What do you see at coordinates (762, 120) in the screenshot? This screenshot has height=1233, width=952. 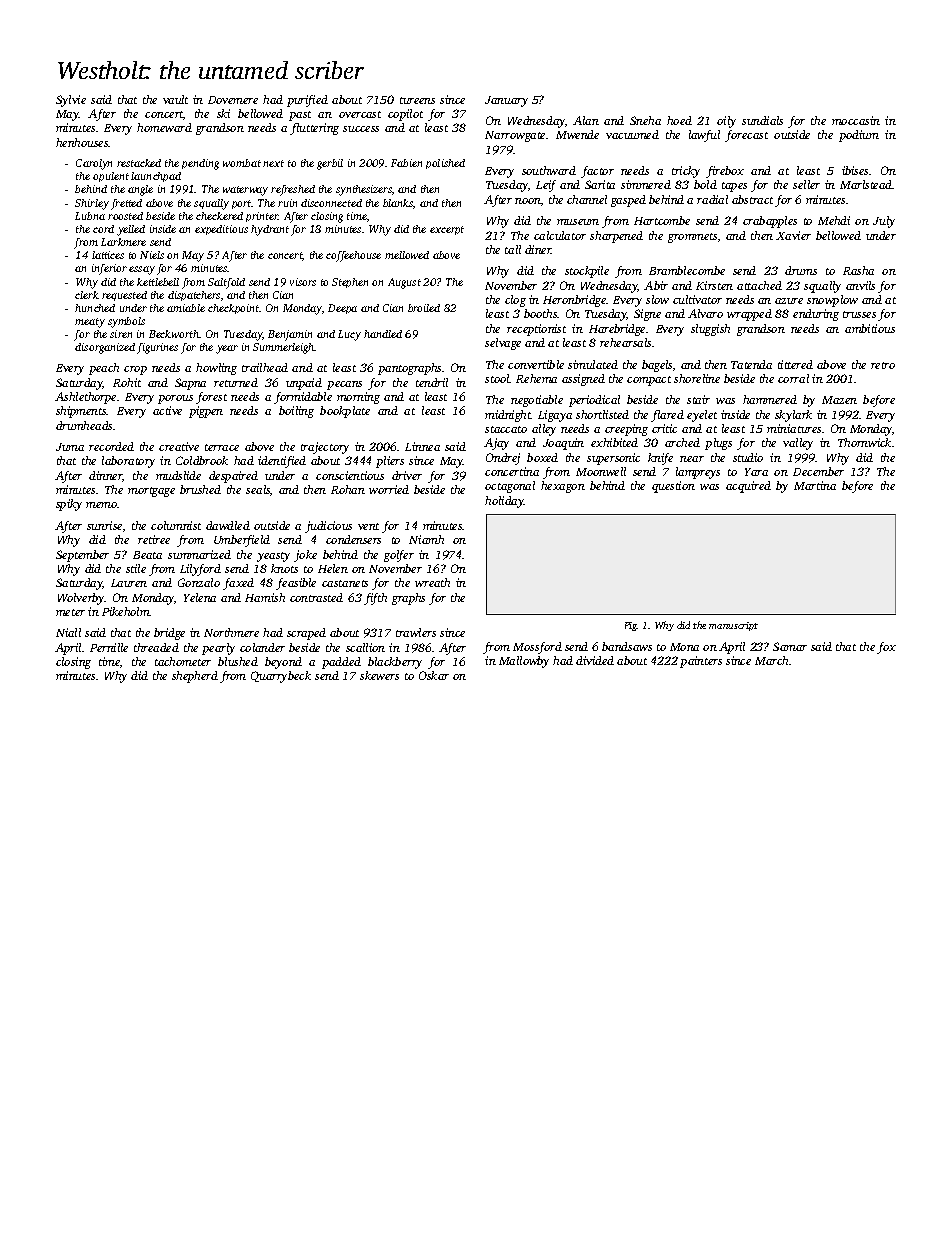 I see `sundials` at bounding box center [762, 120].
